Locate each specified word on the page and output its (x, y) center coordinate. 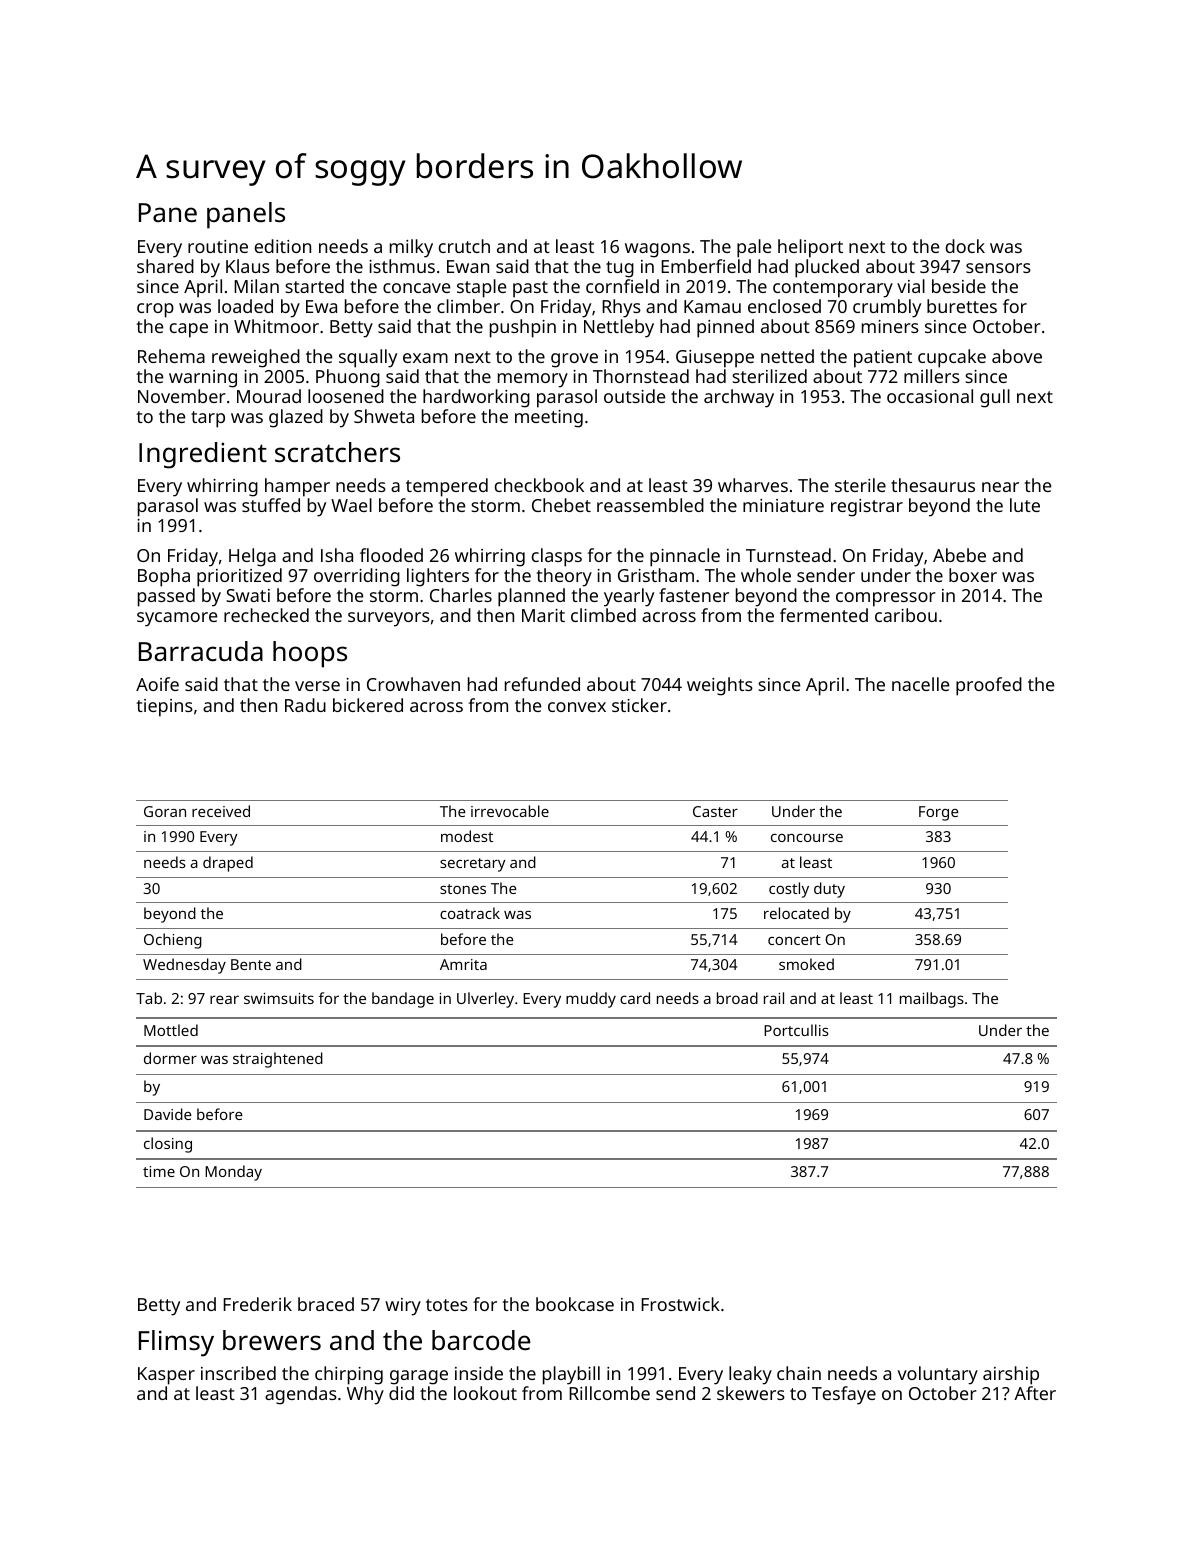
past (530, 289)
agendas (301, 1395)
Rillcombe (609, 1393)
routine (218, 246)
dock (965, 246)
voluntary (938, 1375)
